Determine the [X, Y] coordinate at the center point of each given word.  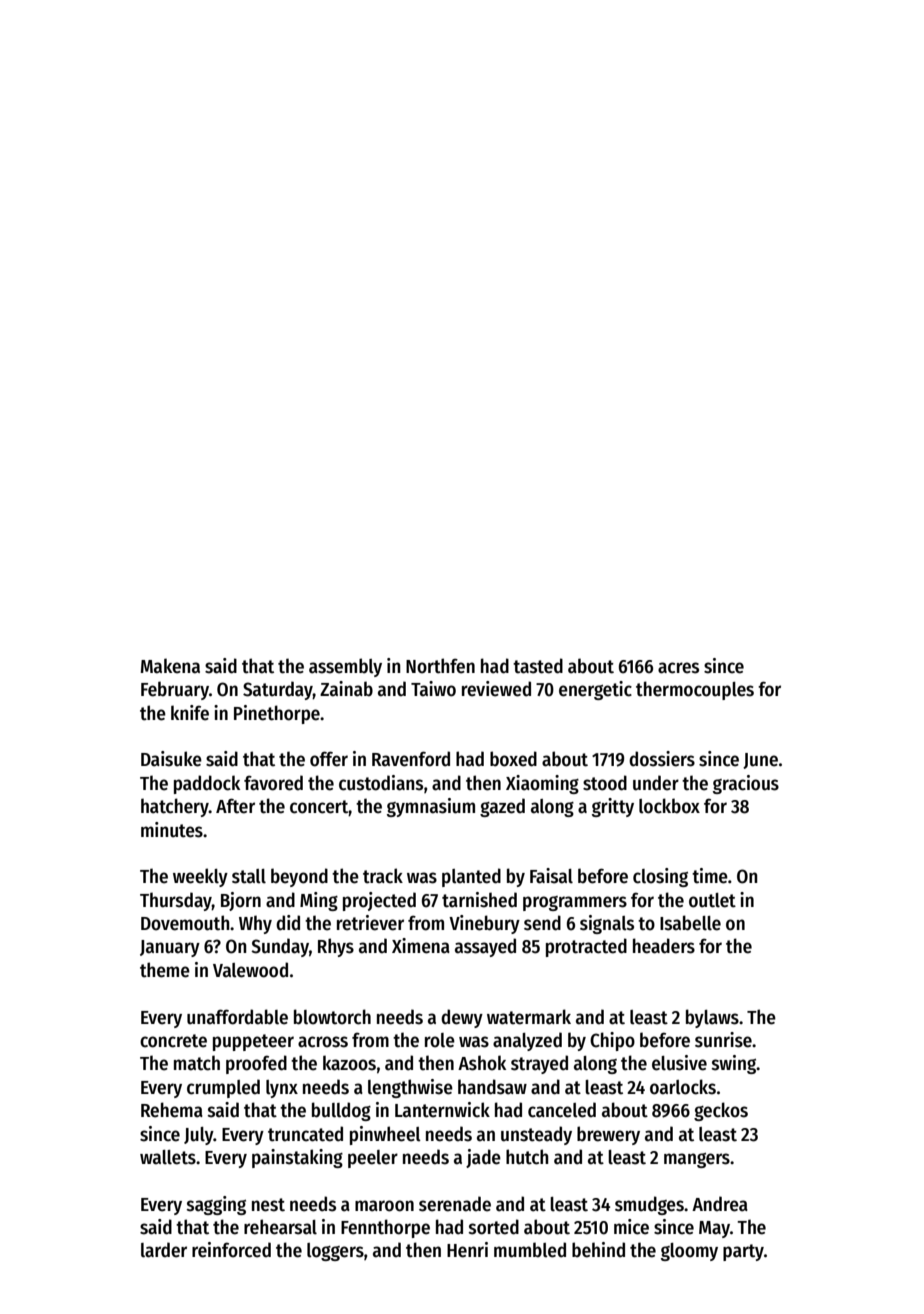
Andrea [720, 1204]
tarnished [479, 900]
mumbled [530, 1250]
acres [678, 668]
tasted [538, 666]
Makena [170, 666]
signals [607, 924]
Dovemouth [185, 923]
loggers [335, 1252]
